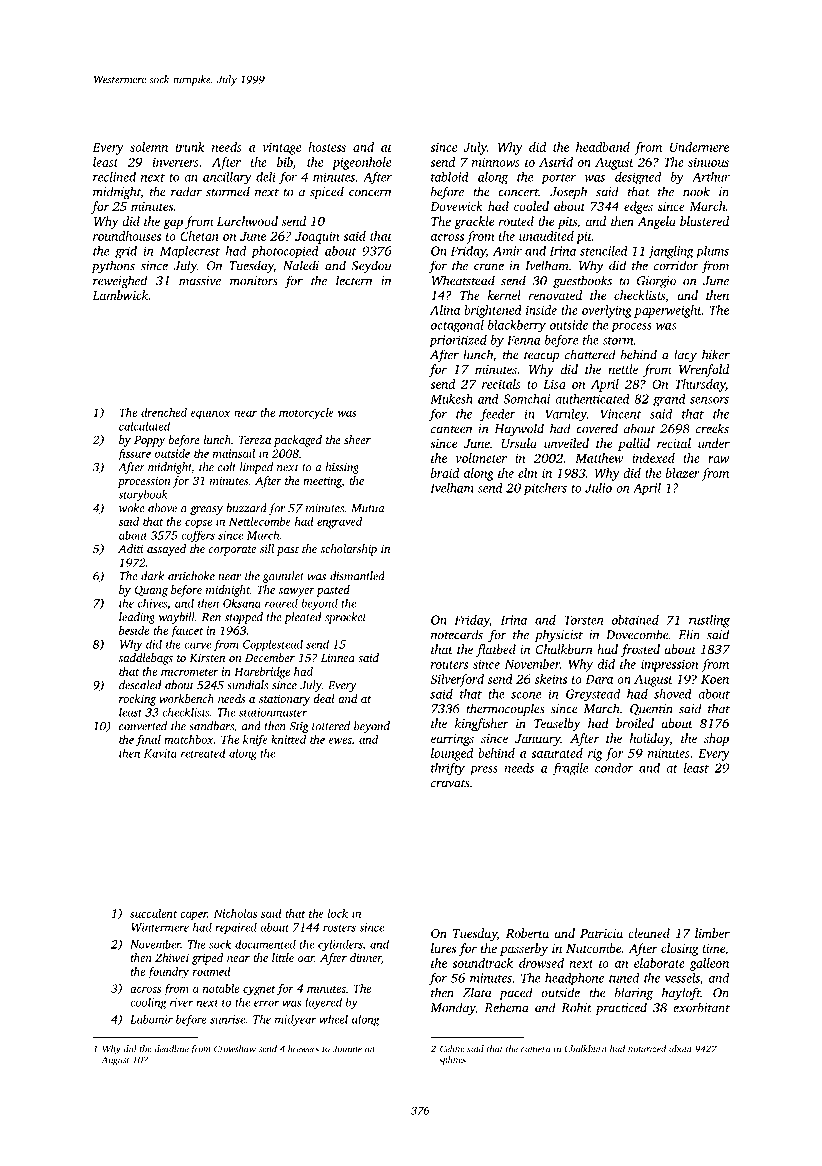 Image resolution: width=822 pixels, height=1166 pixels. I want to click on hostess, so click(327, 147).
